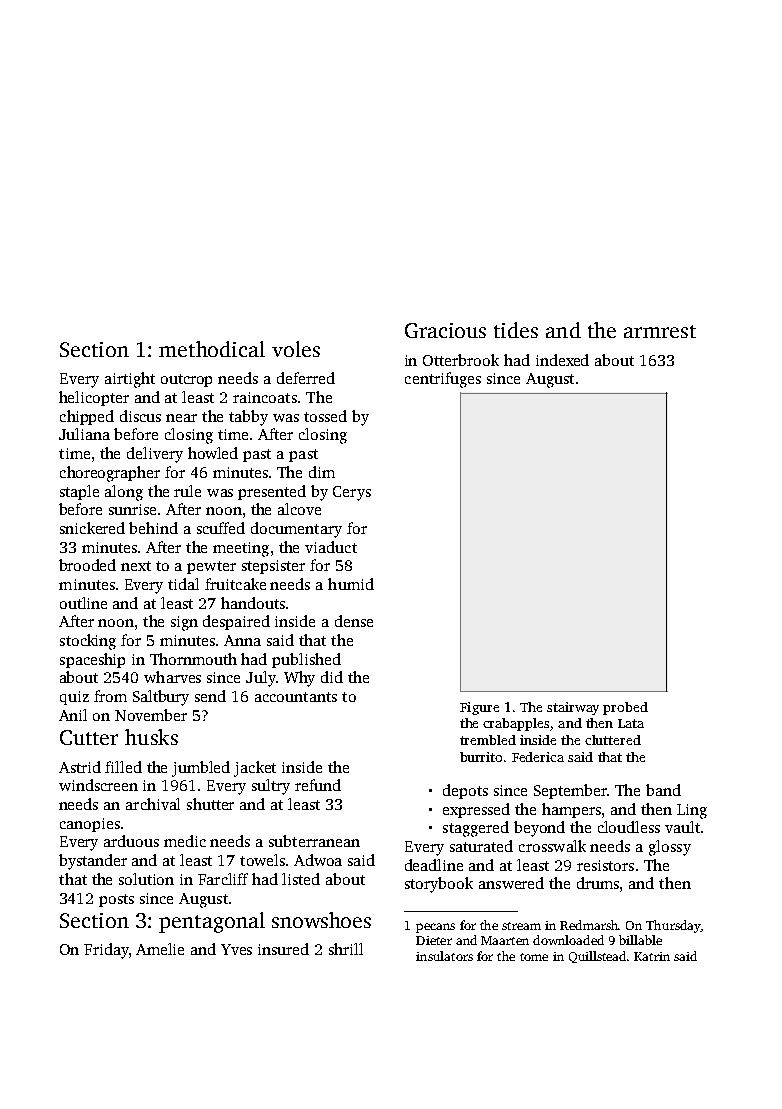 This screenshot has width=782, height=1109. I want to click on Gracious, so click(445, 330).
